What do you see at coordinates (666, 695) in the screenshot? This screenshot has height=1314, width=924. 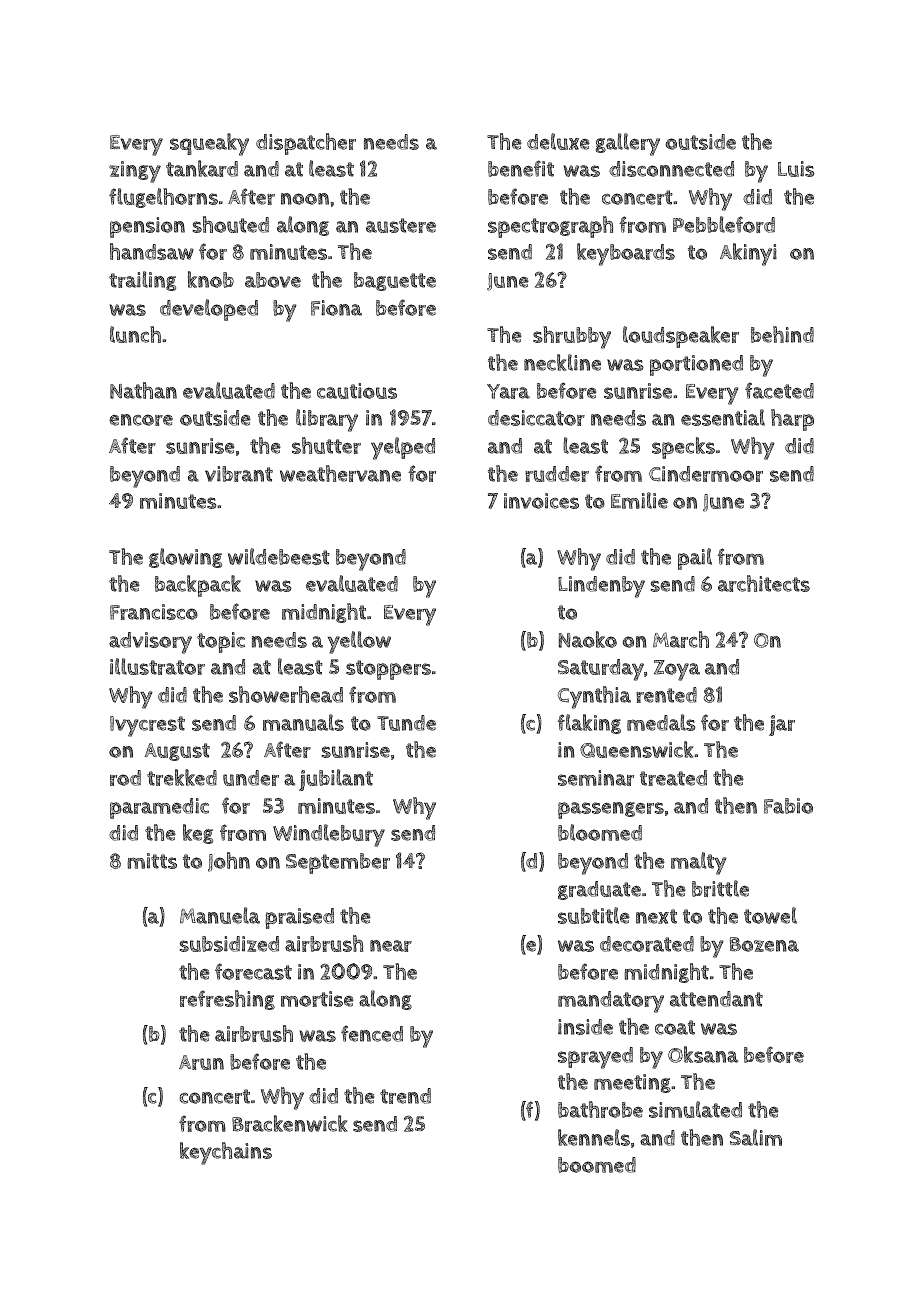 I see `rented` at bounding box center [666, 695].
